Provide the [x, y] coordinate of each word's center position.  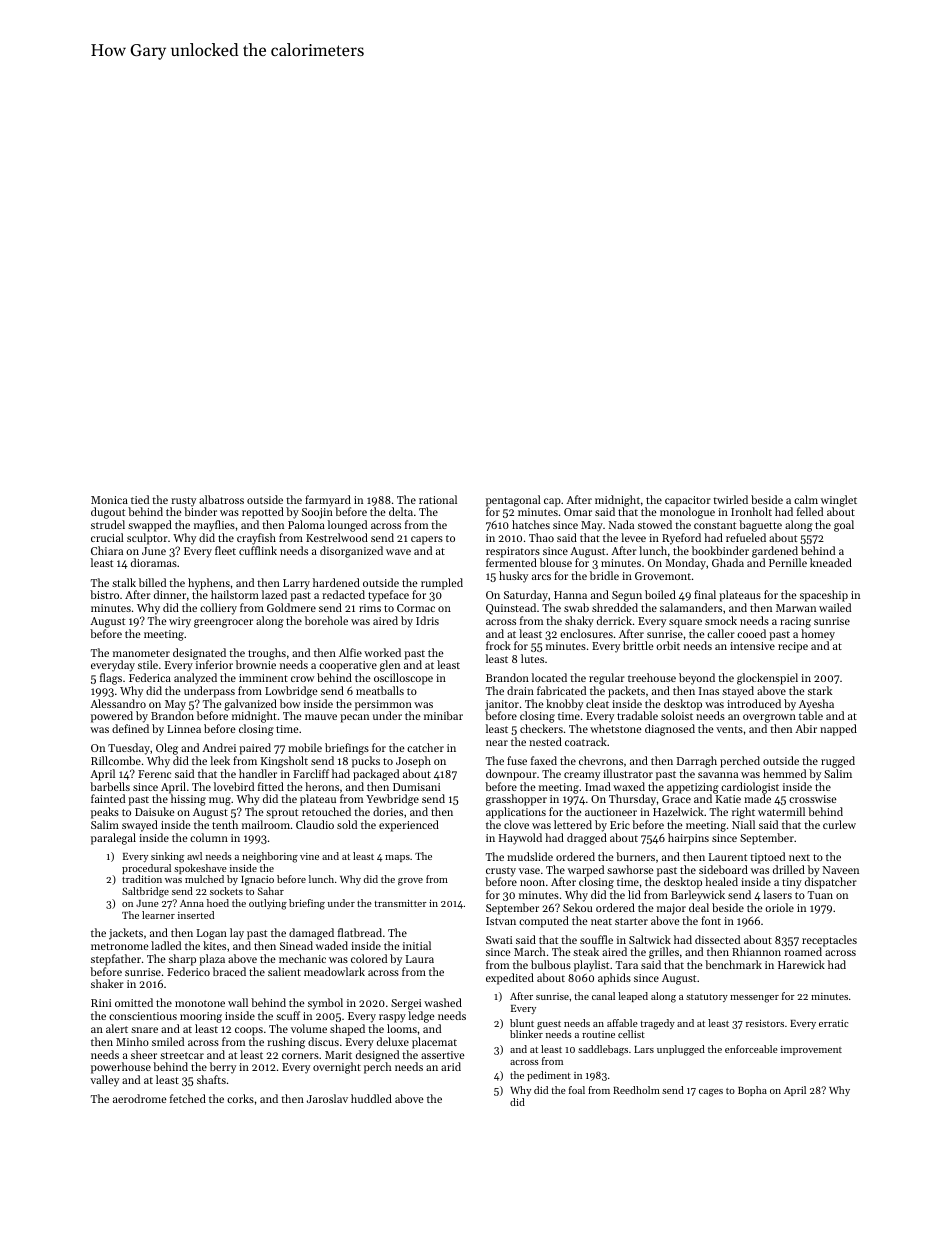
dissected [717, 939]
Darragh [697, 762]
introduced [754, 703]
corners [300, 1056]
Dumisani [417, 787]
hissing [188, 800]
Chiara [107, 550]
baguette [760, 526]
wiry [180, 622]
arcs [541, 577]
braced [229, 971]
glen [390, 666]
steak [586, 951]
